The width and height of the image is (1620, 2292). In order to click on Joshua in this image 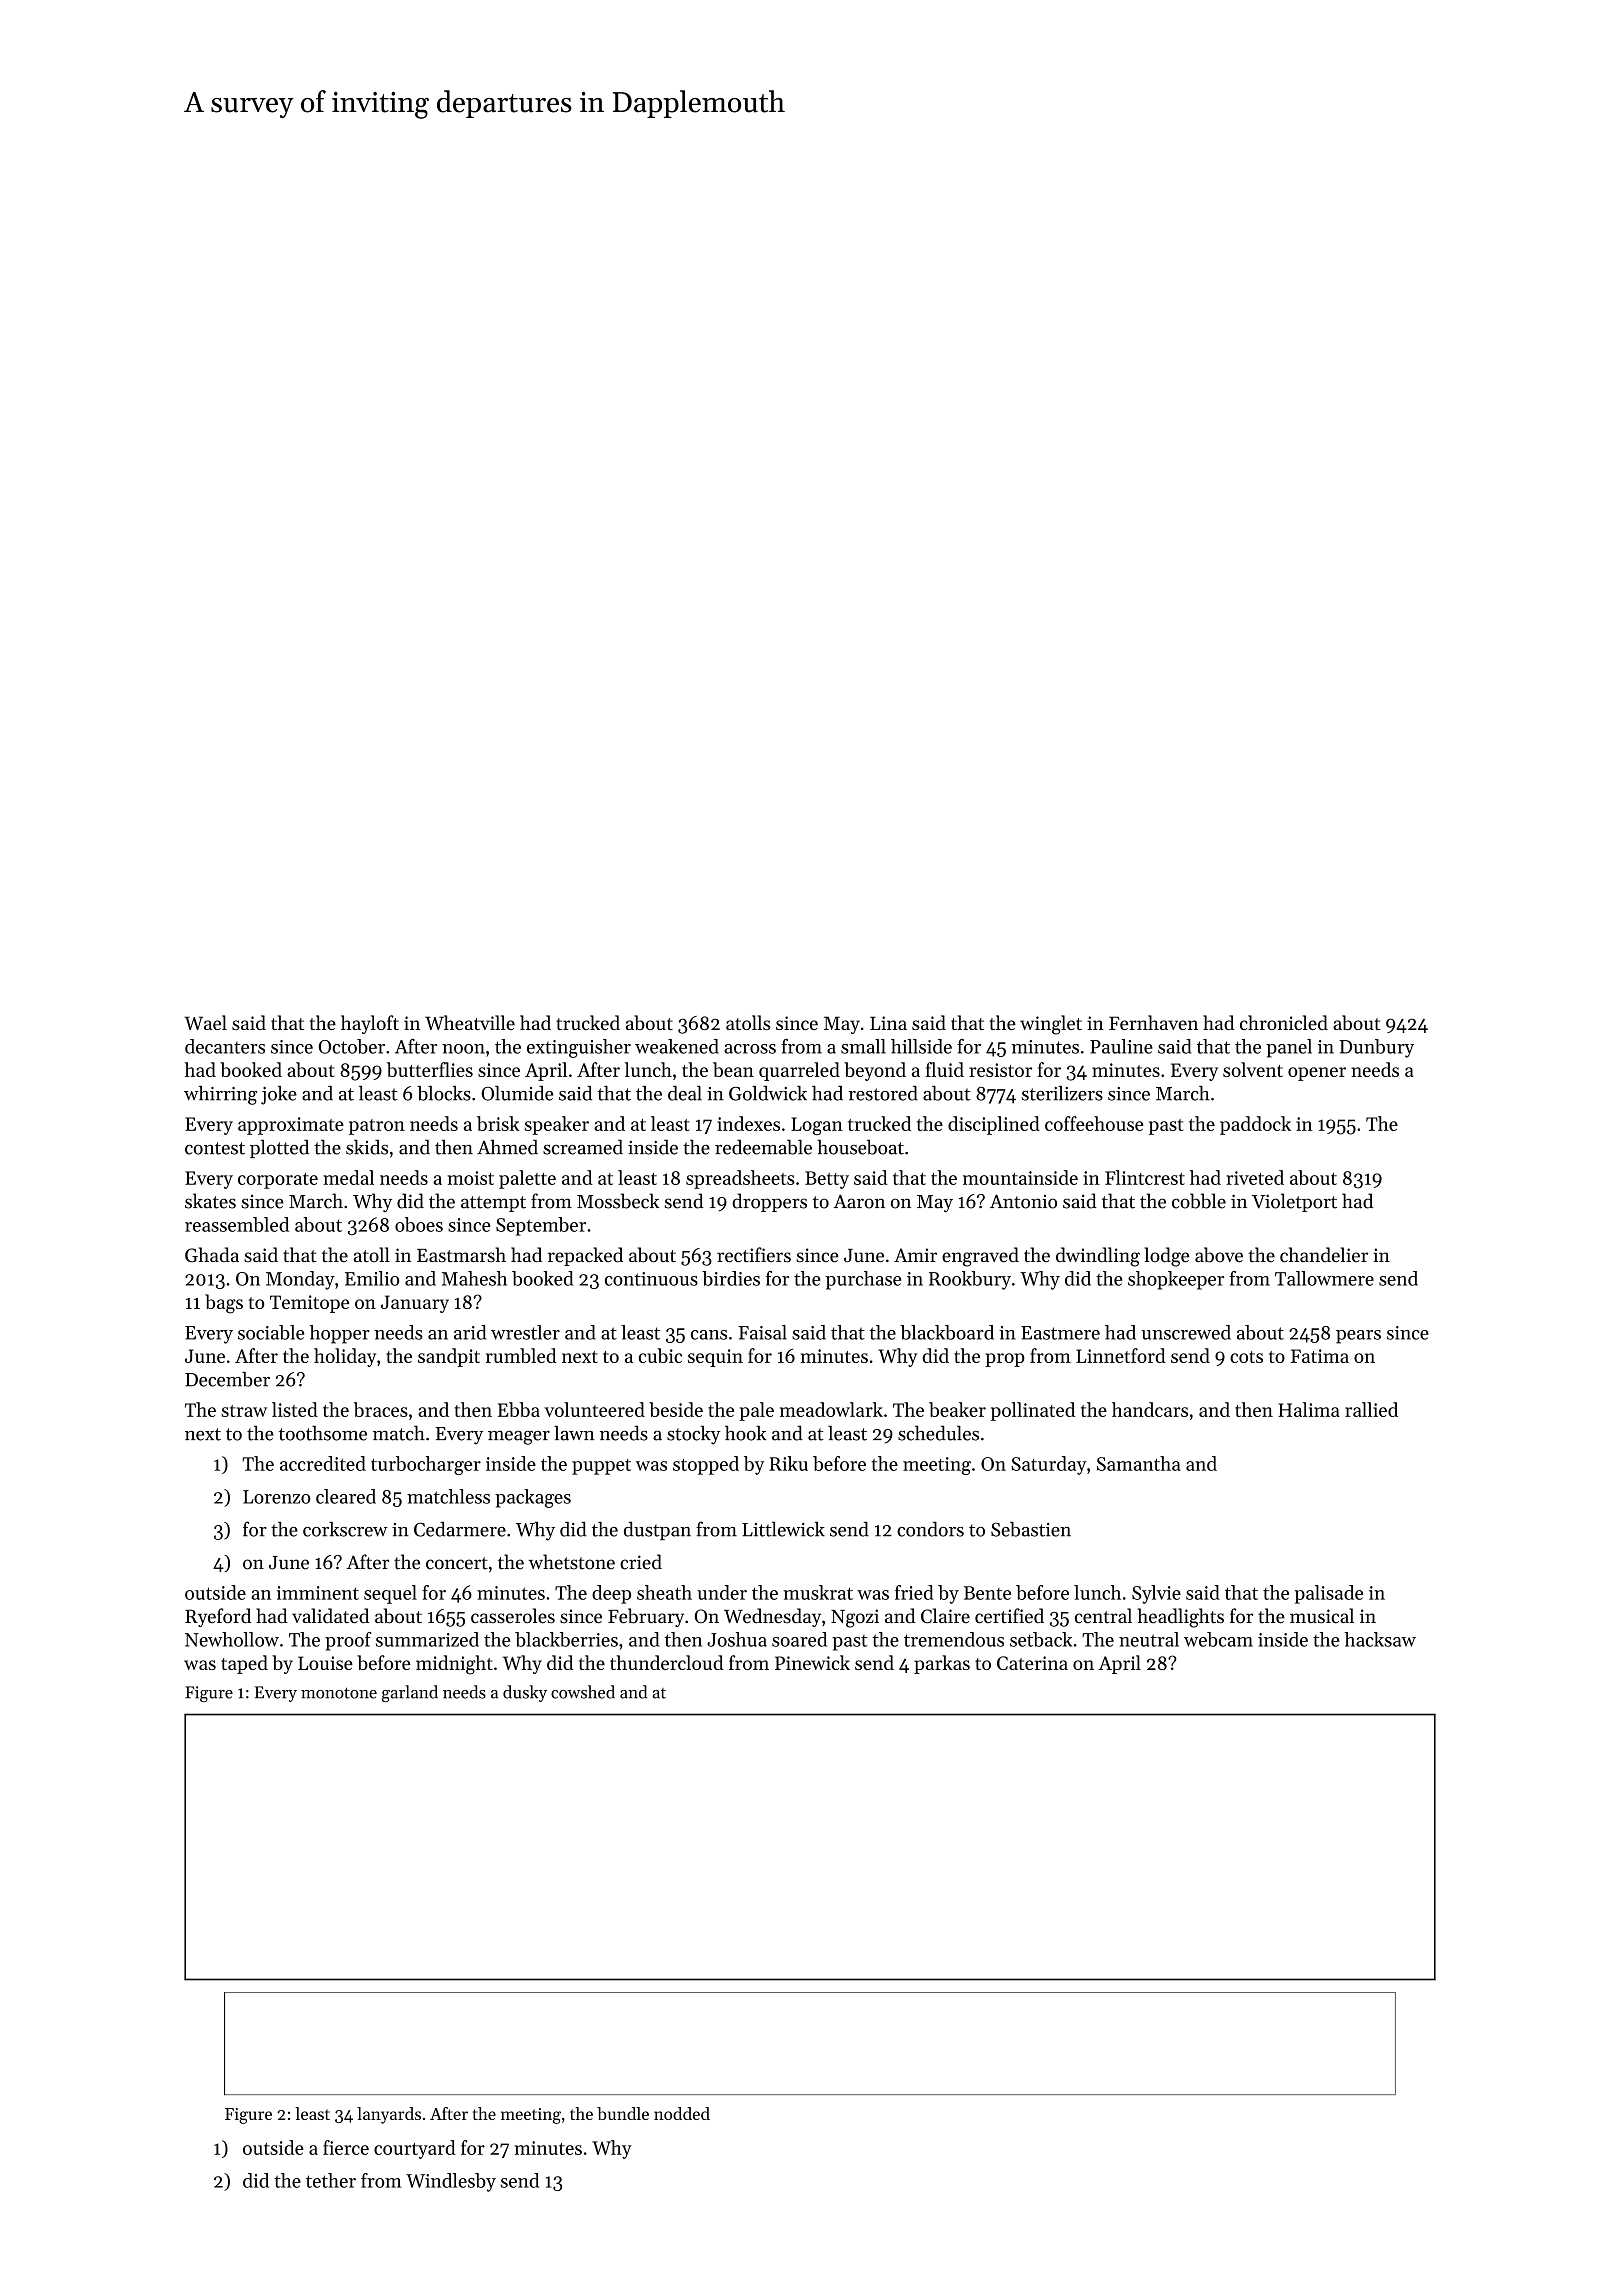, I will do `click(737, 1639)`.
